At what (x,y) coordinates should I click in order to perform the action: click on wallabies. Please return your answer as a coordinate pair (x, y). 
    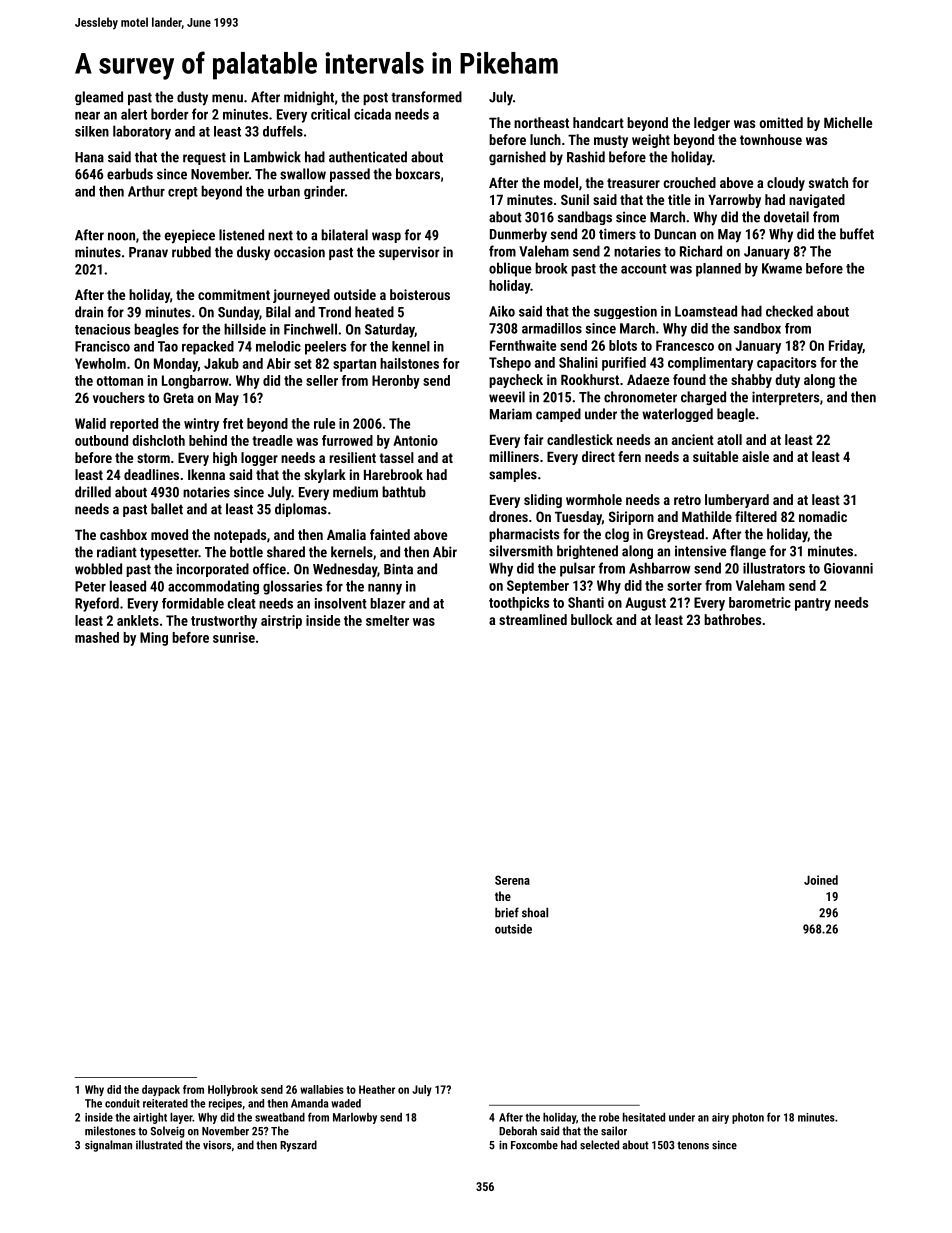
    Looking at the image, I should click on (322, 1089).
